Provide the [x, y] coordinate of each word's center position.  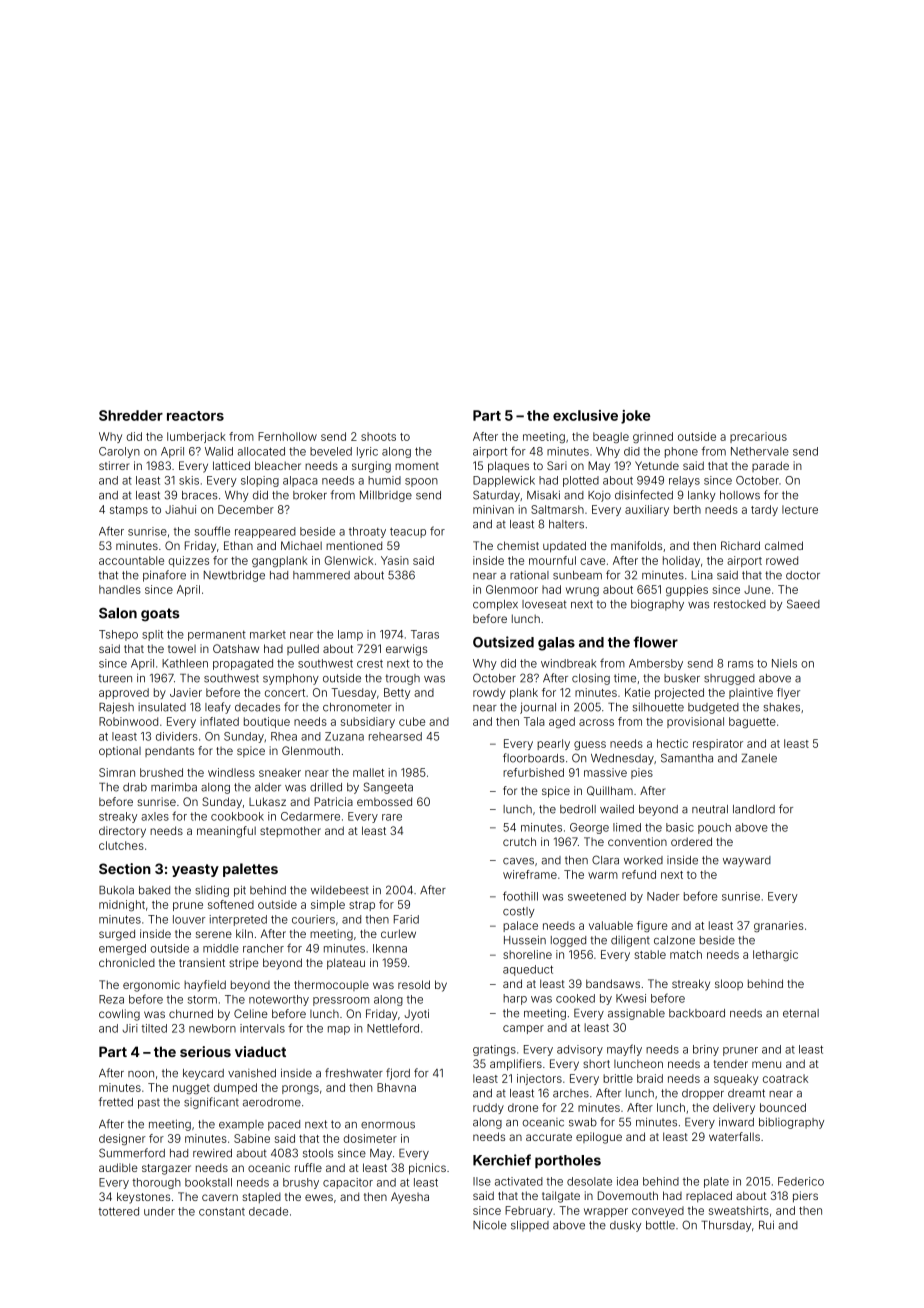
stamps [129, 511]
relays [684, 481]
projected [679, 693]
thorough [156, 1183]
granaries [778, 927]
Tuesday [353, 693]
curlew [398, 933]
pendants [169, 752]
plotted [581, 481]
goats [160, 615]
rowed [782, 560]
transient [202, 962]
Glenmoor [512, 589]
